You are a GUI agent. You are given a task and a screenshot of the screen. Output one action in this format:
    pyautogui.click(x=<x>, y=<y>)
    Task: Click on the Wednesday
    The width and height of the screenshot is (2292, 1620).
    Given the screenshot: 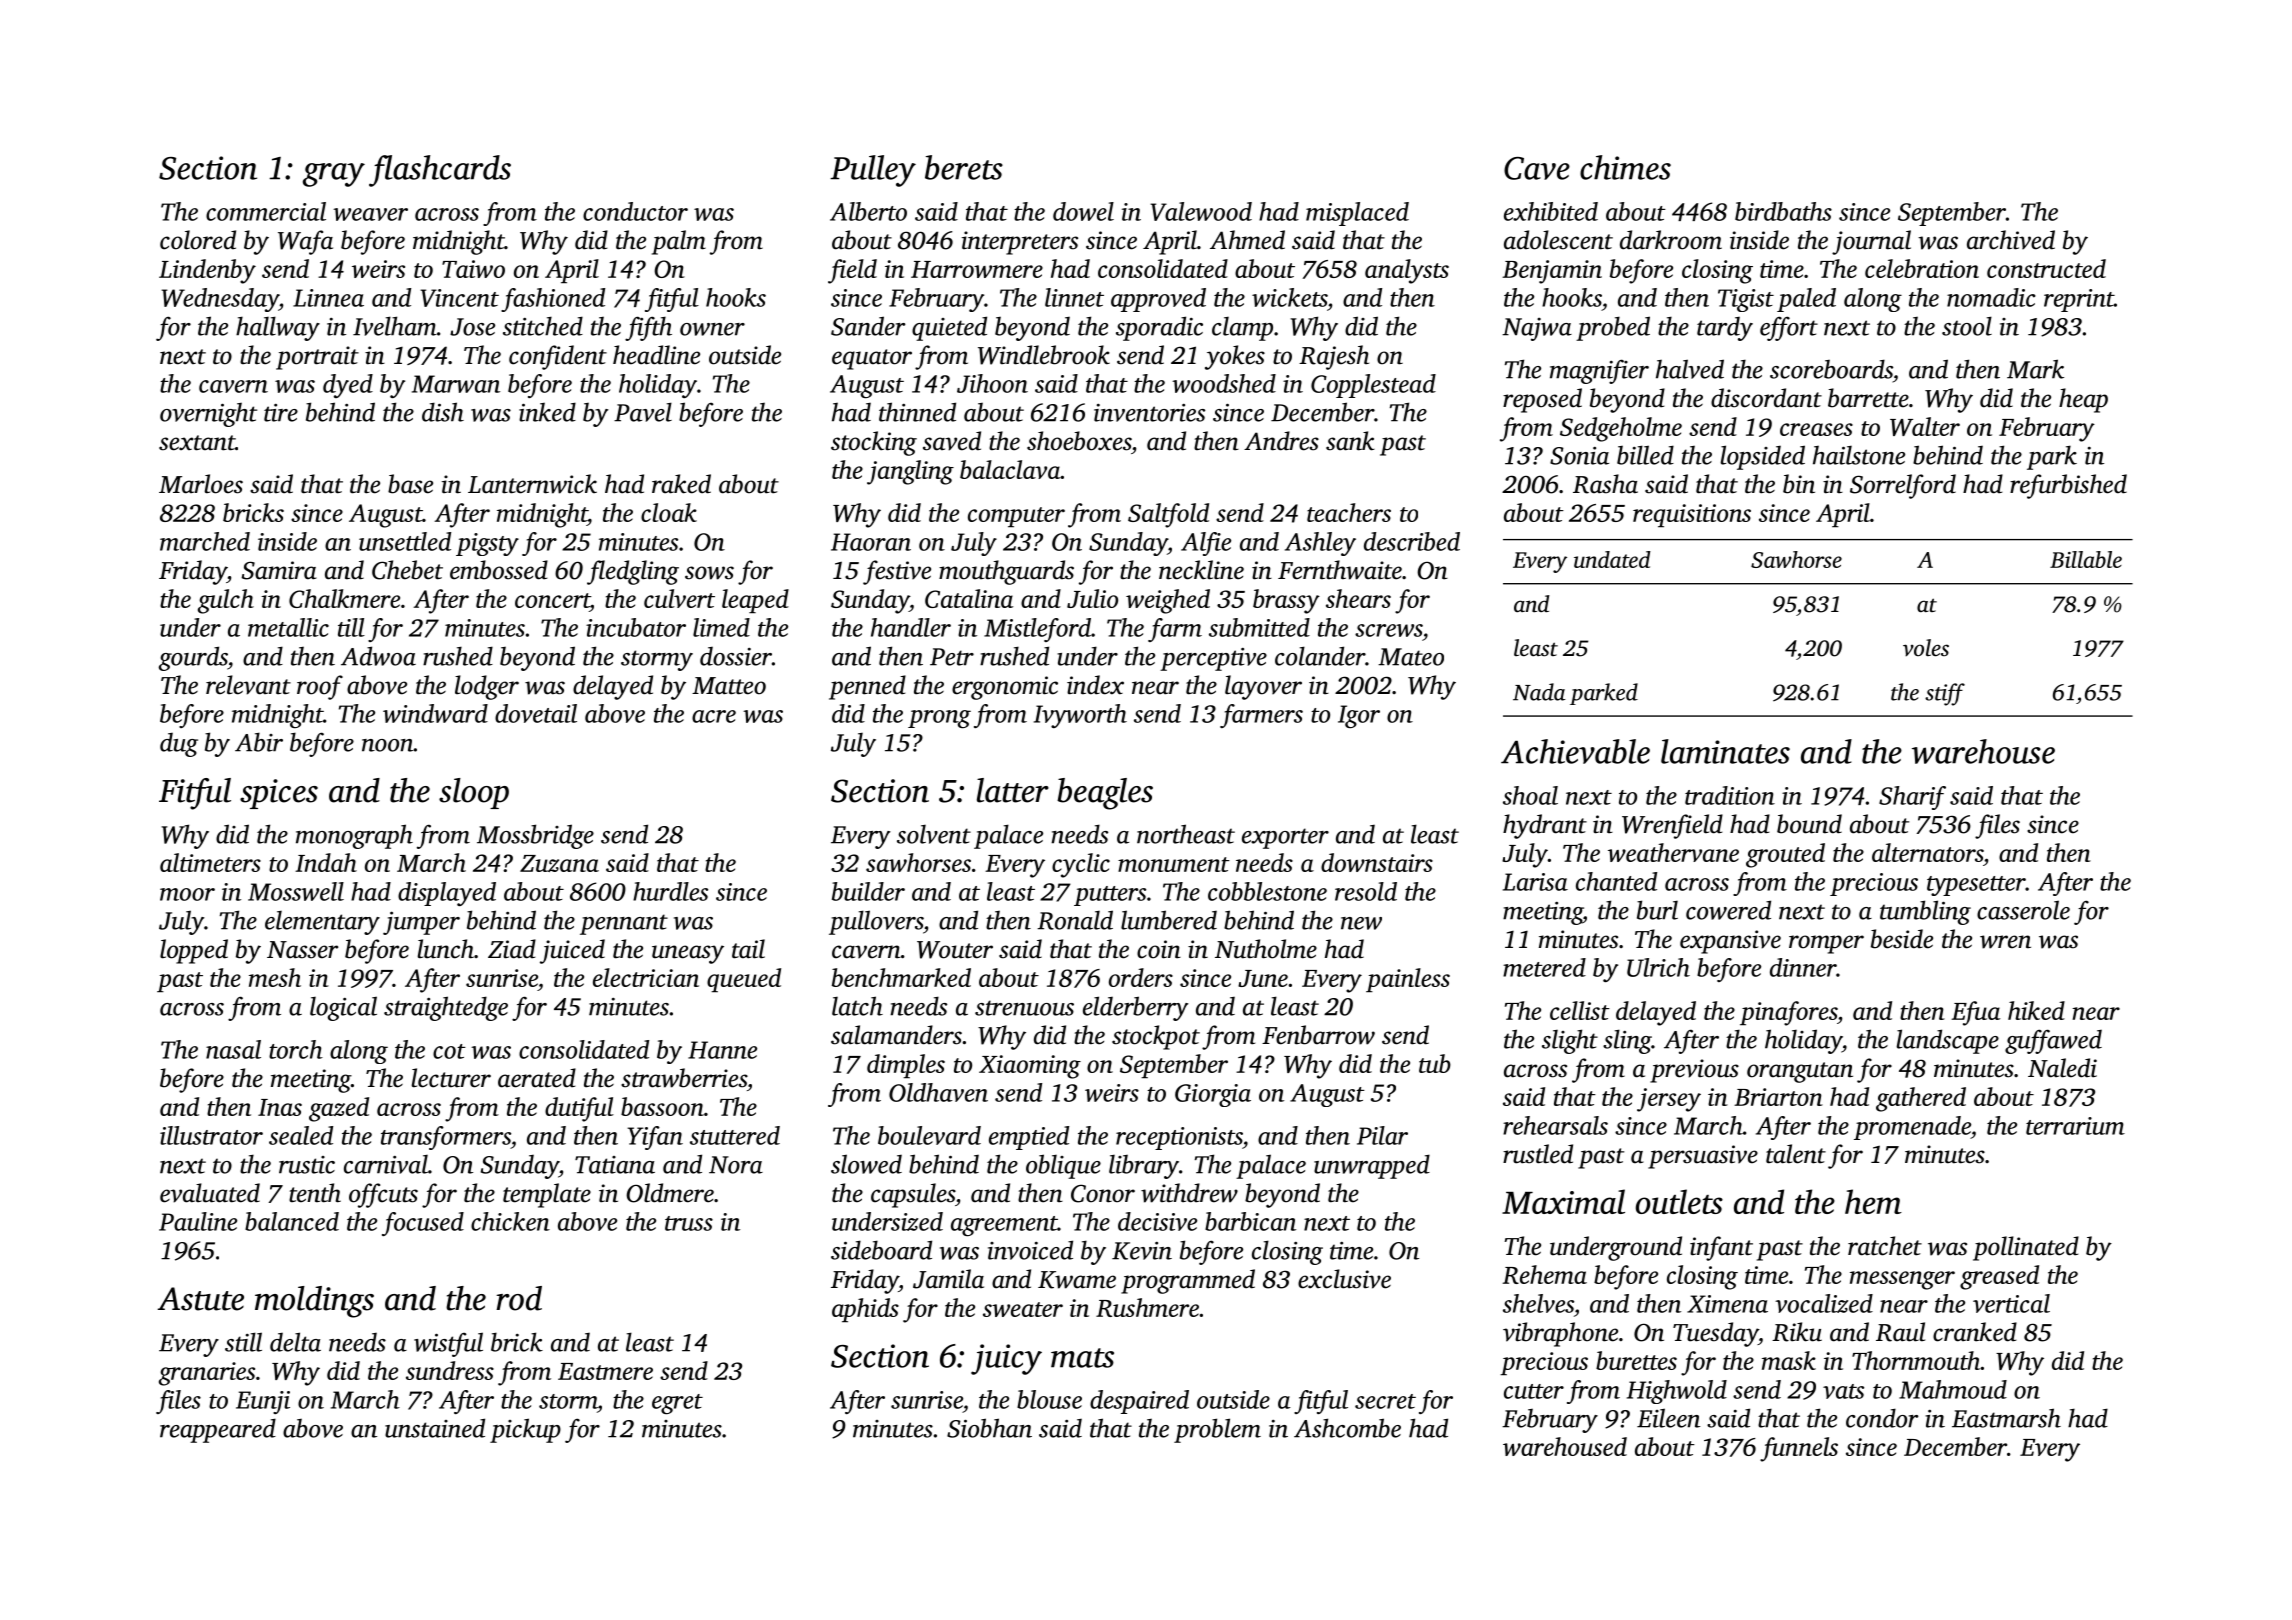 What is the action you would take?
    pyautogui.click(x=220, y=300)
